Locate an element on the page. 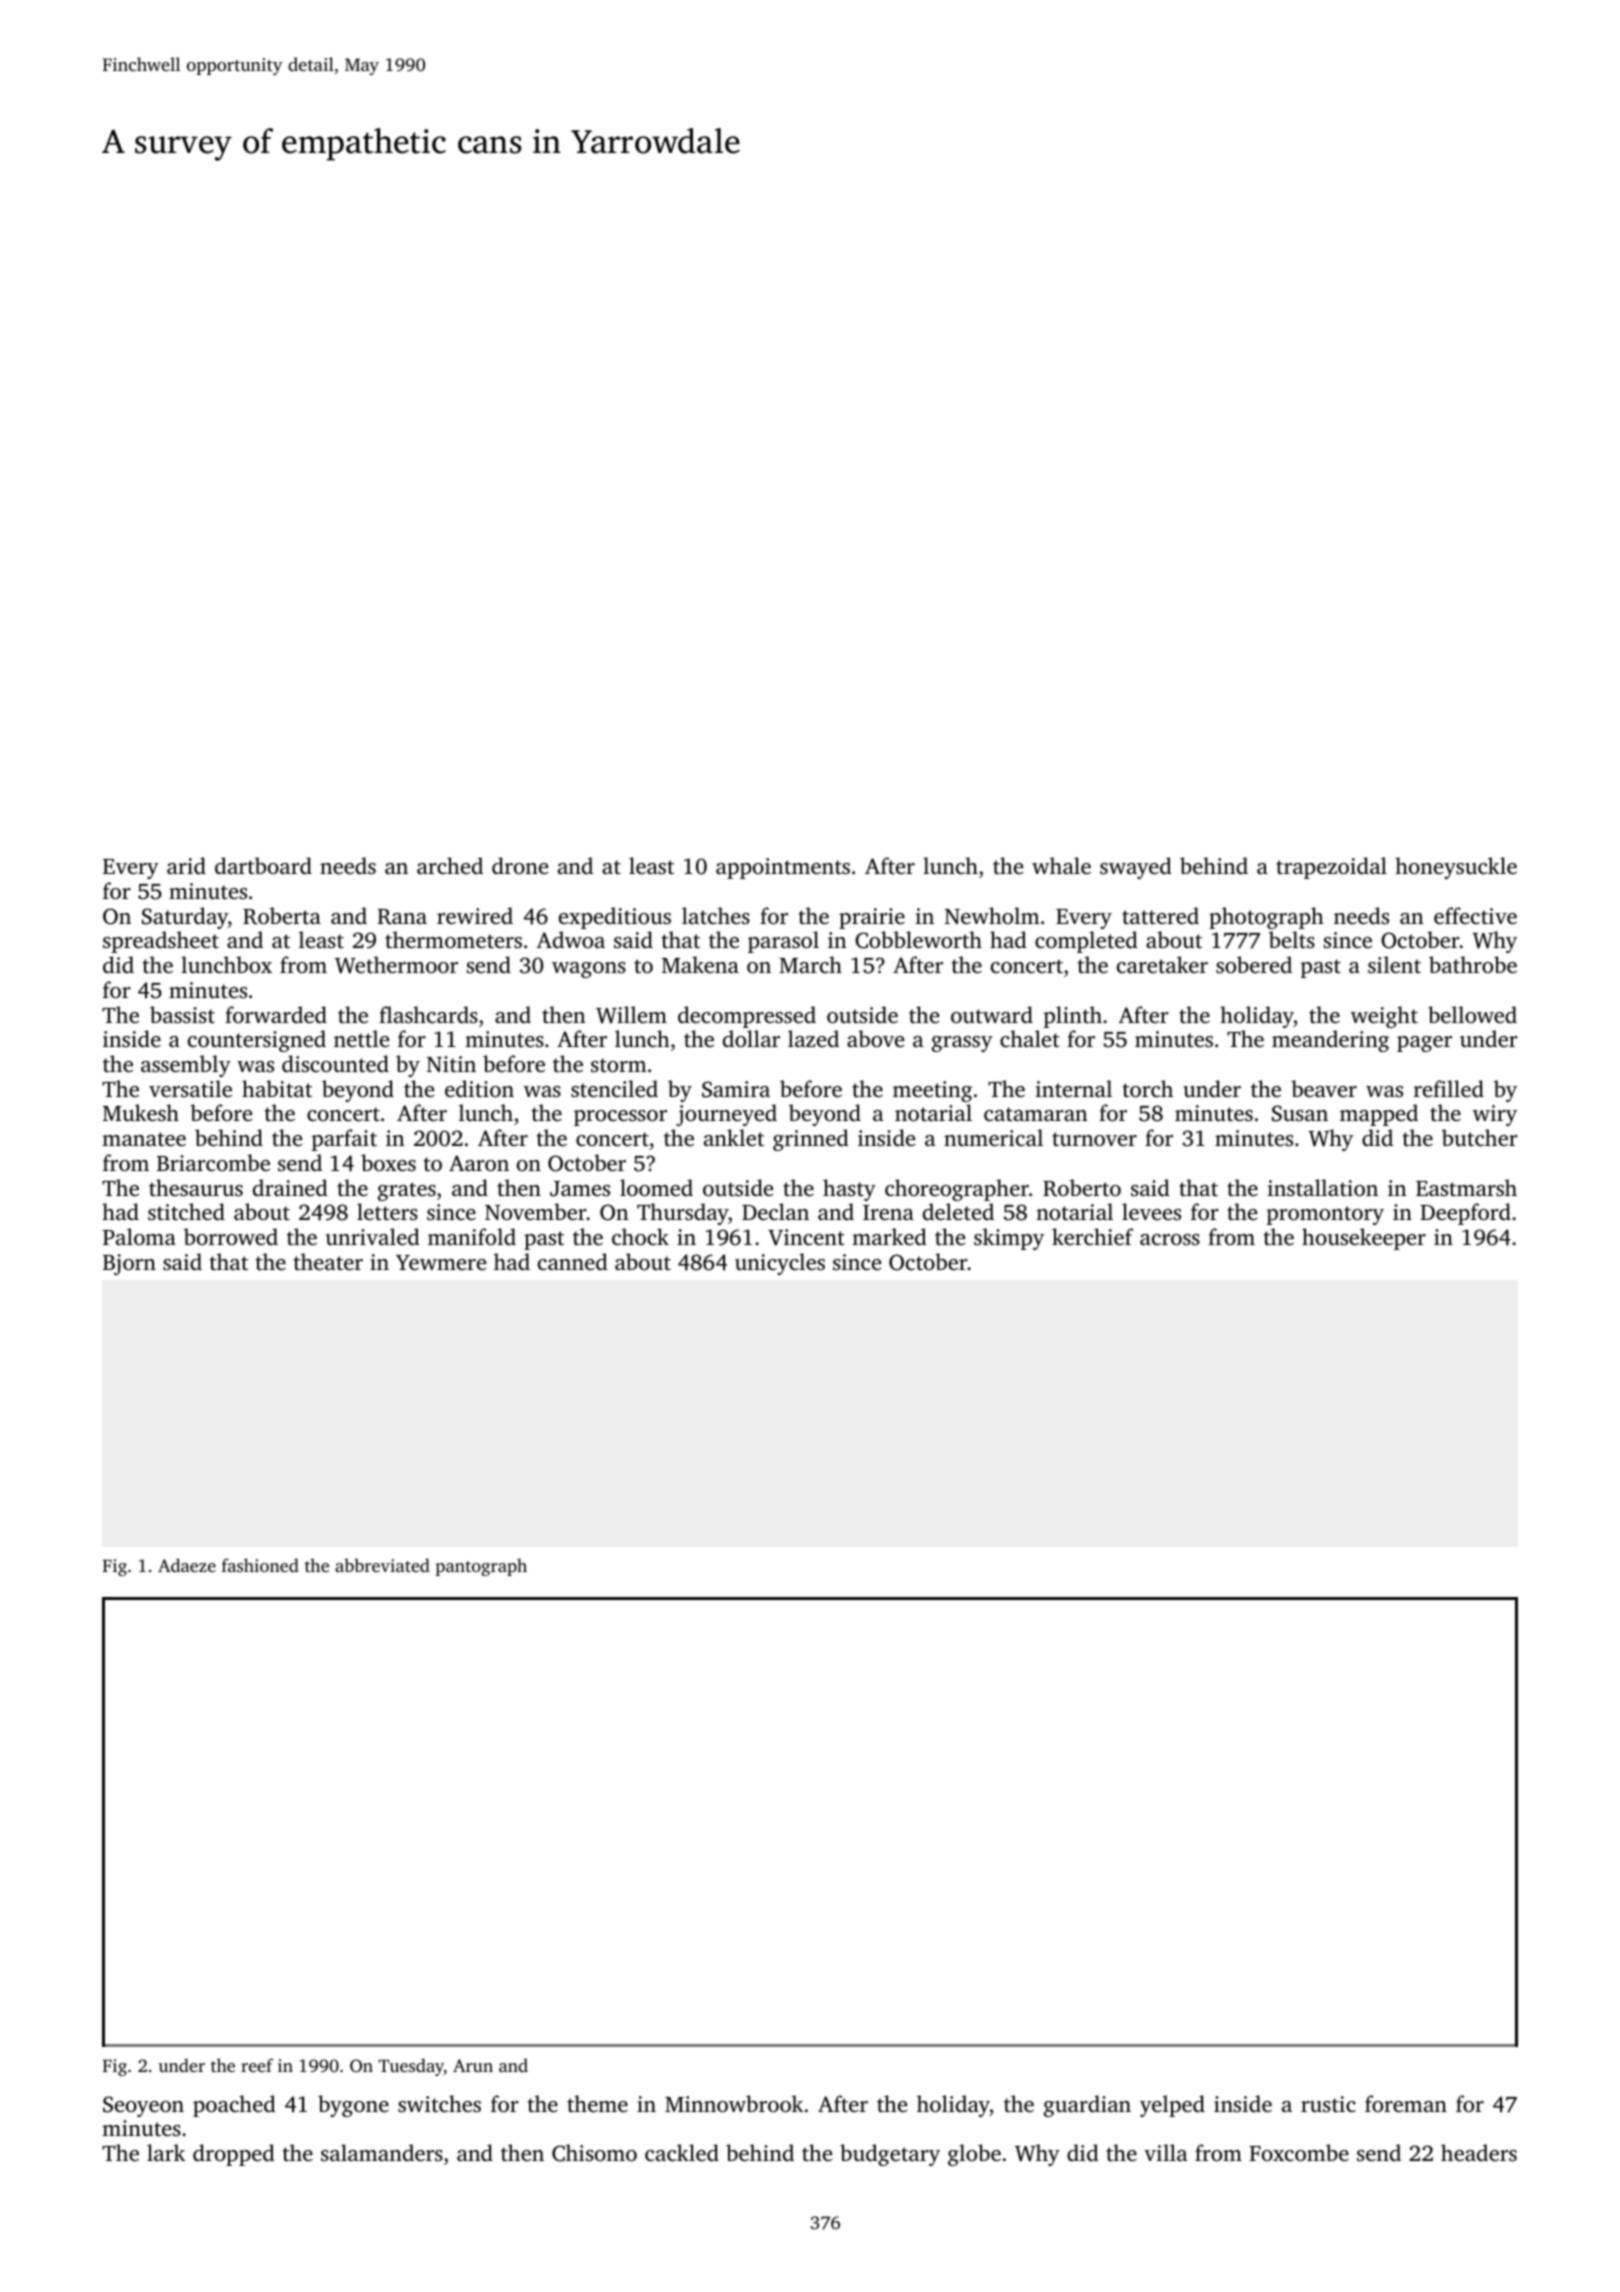  expeditious is located at coordinates (615, 918).
